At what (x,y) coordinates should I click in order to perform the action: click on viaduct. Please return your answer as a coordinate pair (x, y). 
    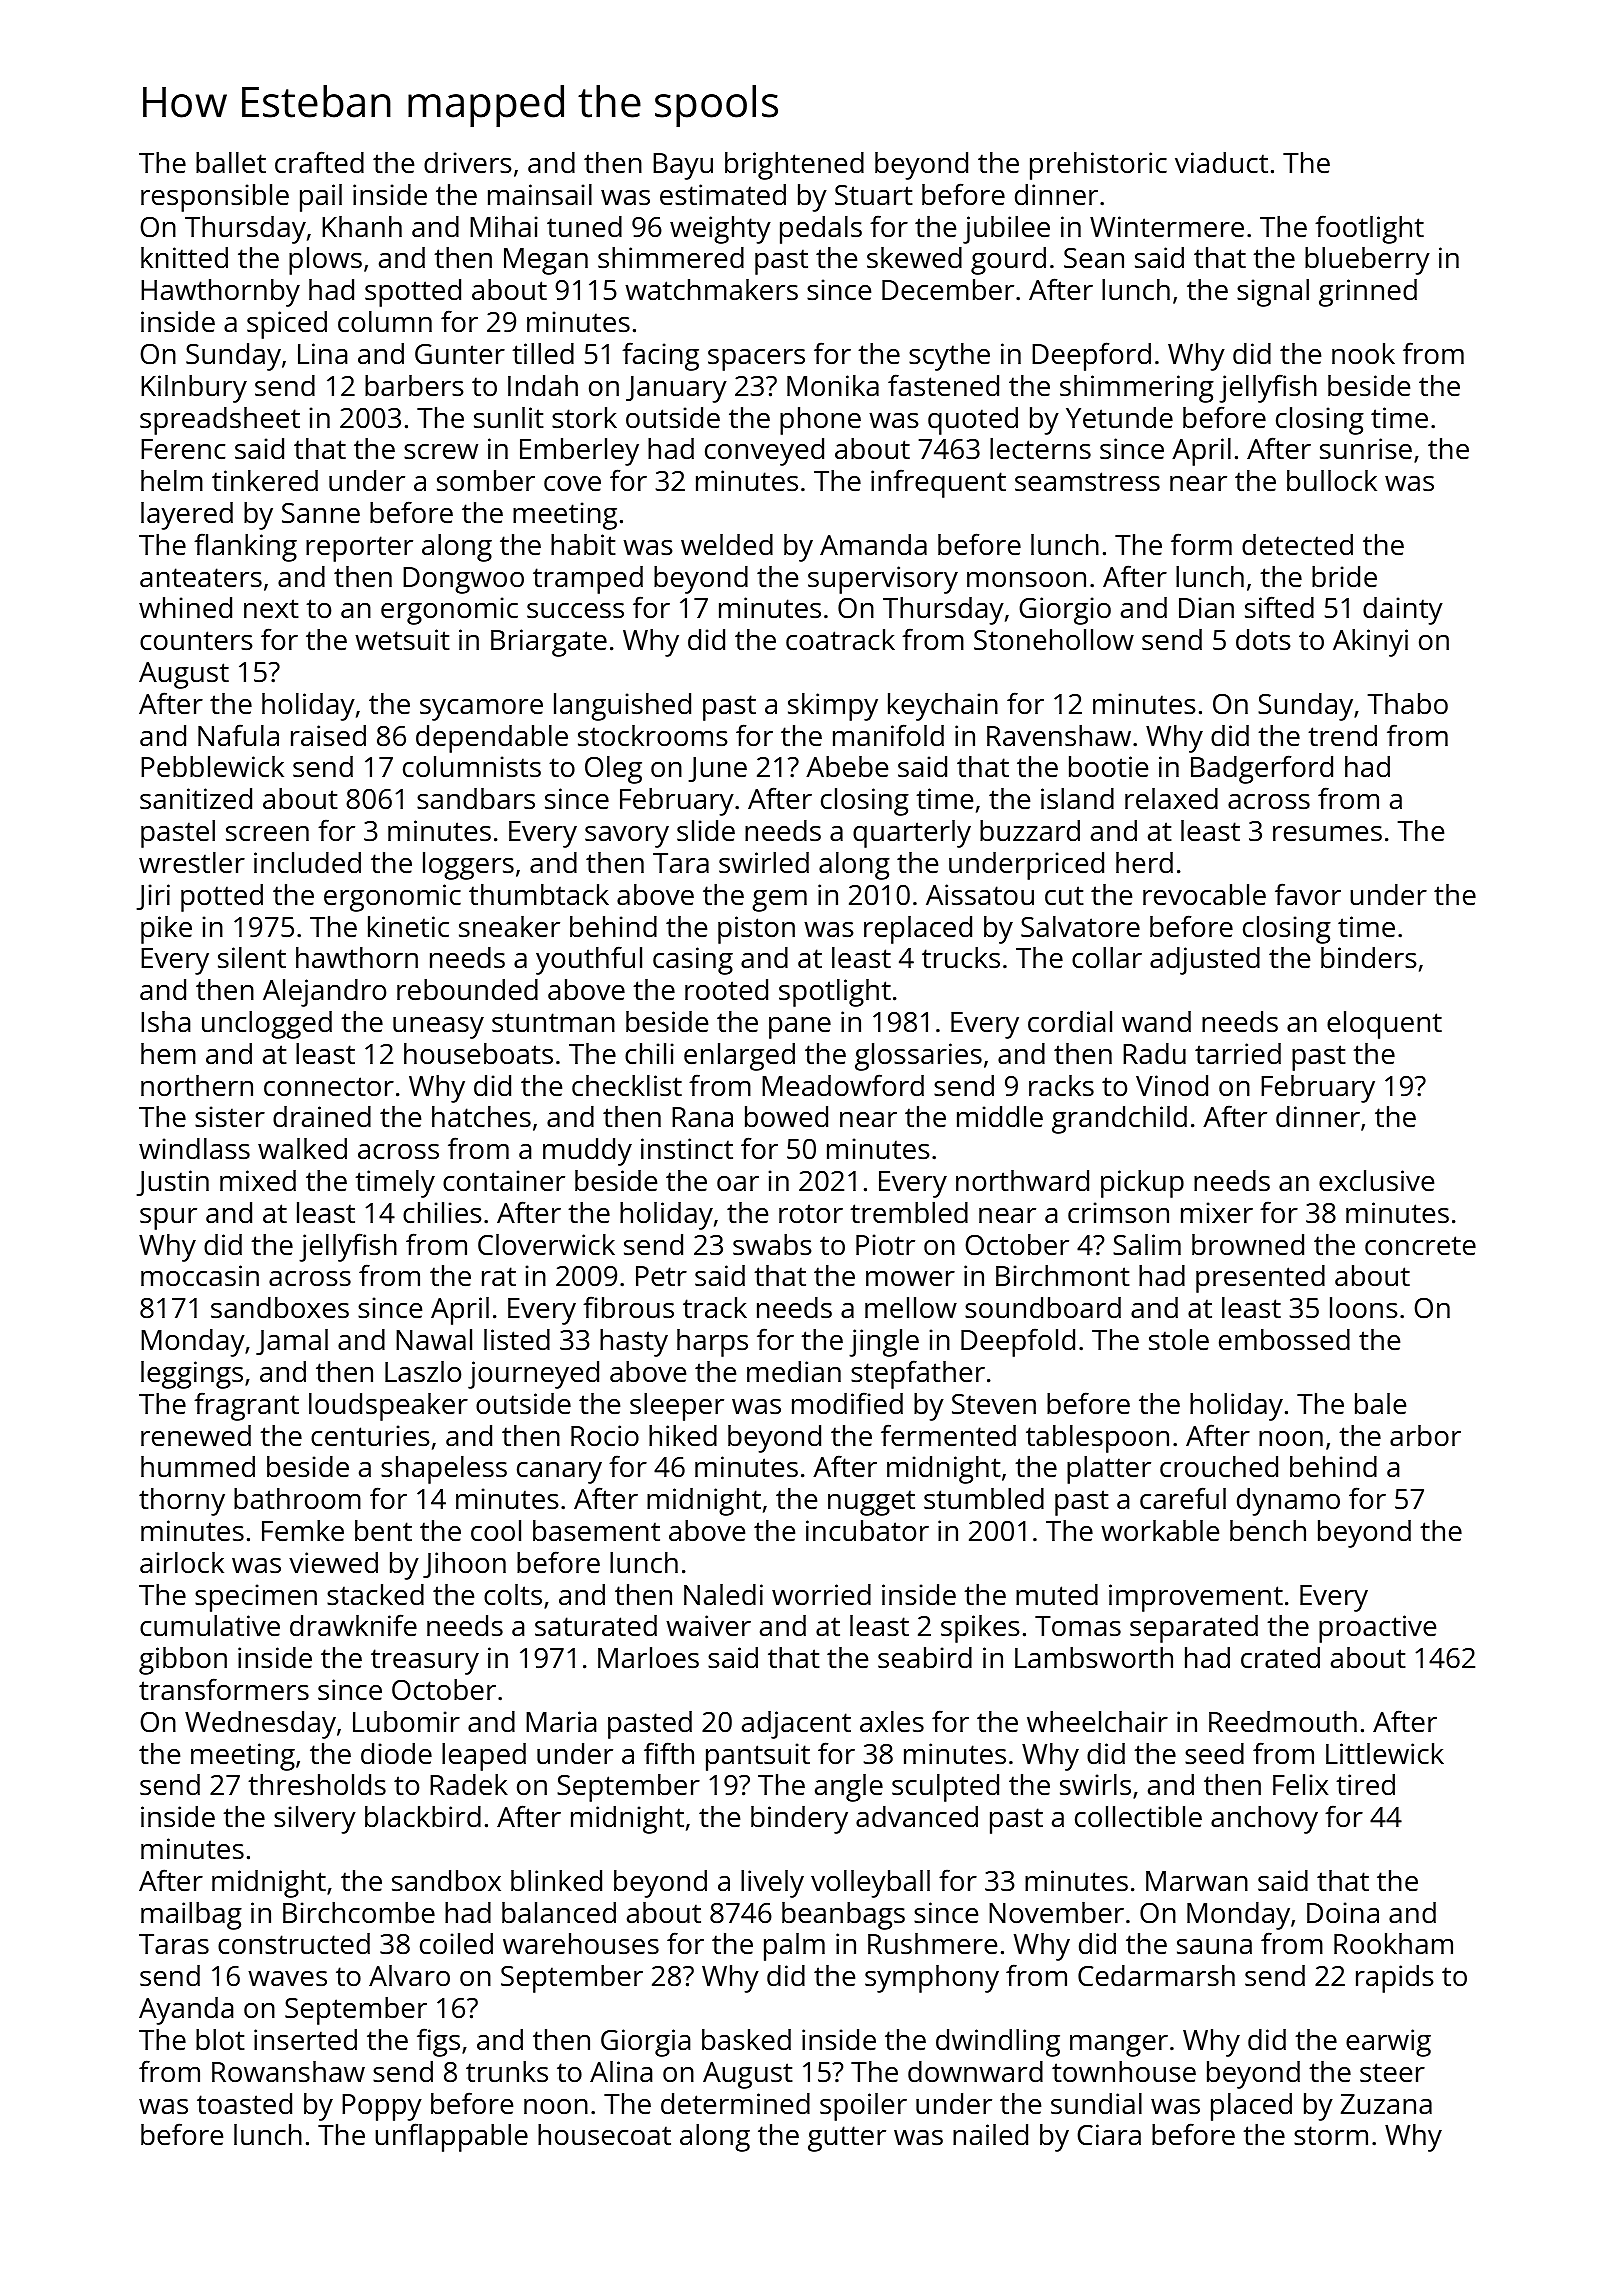
    Looking at the image, I should click on (1221, 163).
